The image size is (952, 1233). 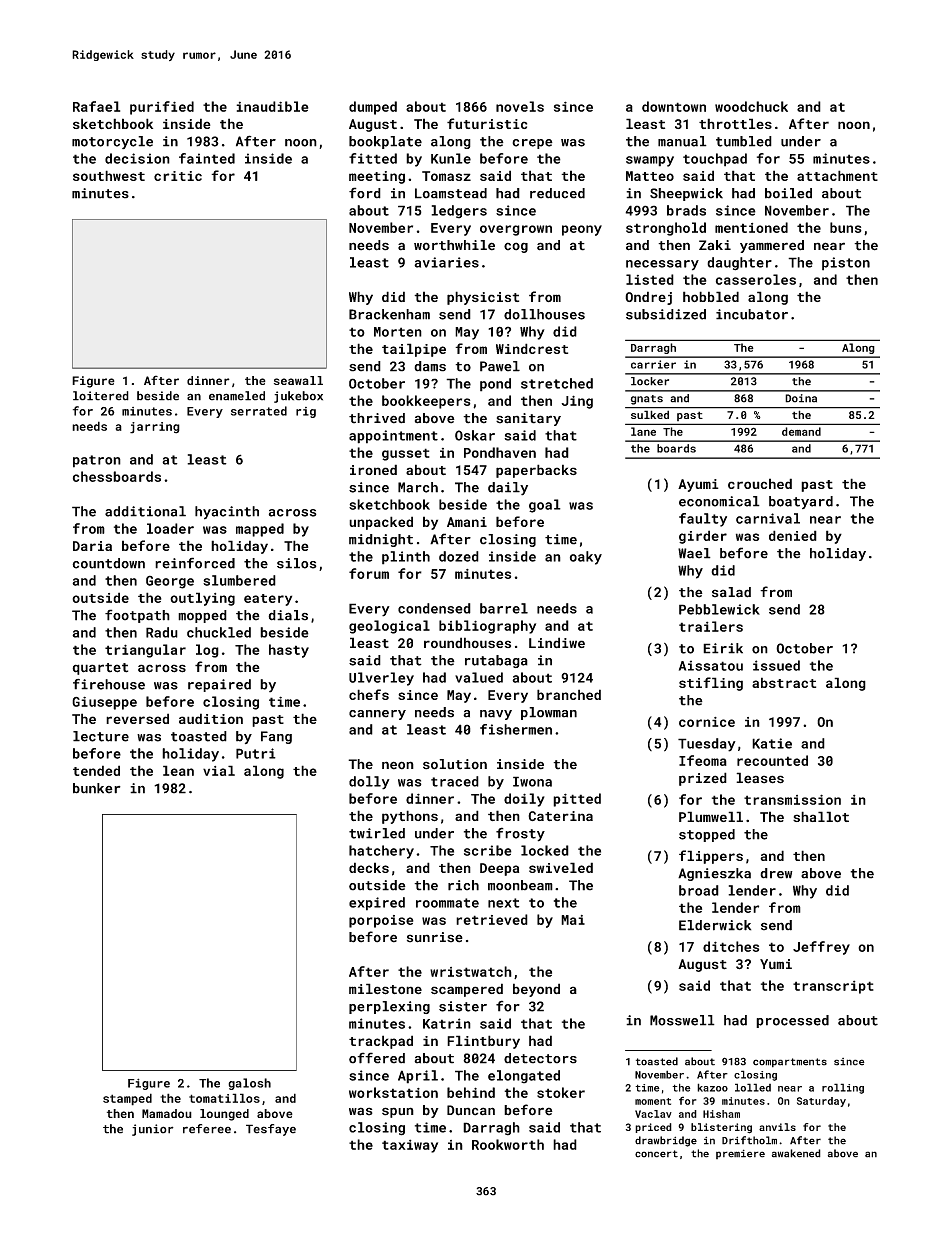 What do you see at coordinates (569, 694) in the screenshot?
I see `branched` at bounding box center [569, 694].
